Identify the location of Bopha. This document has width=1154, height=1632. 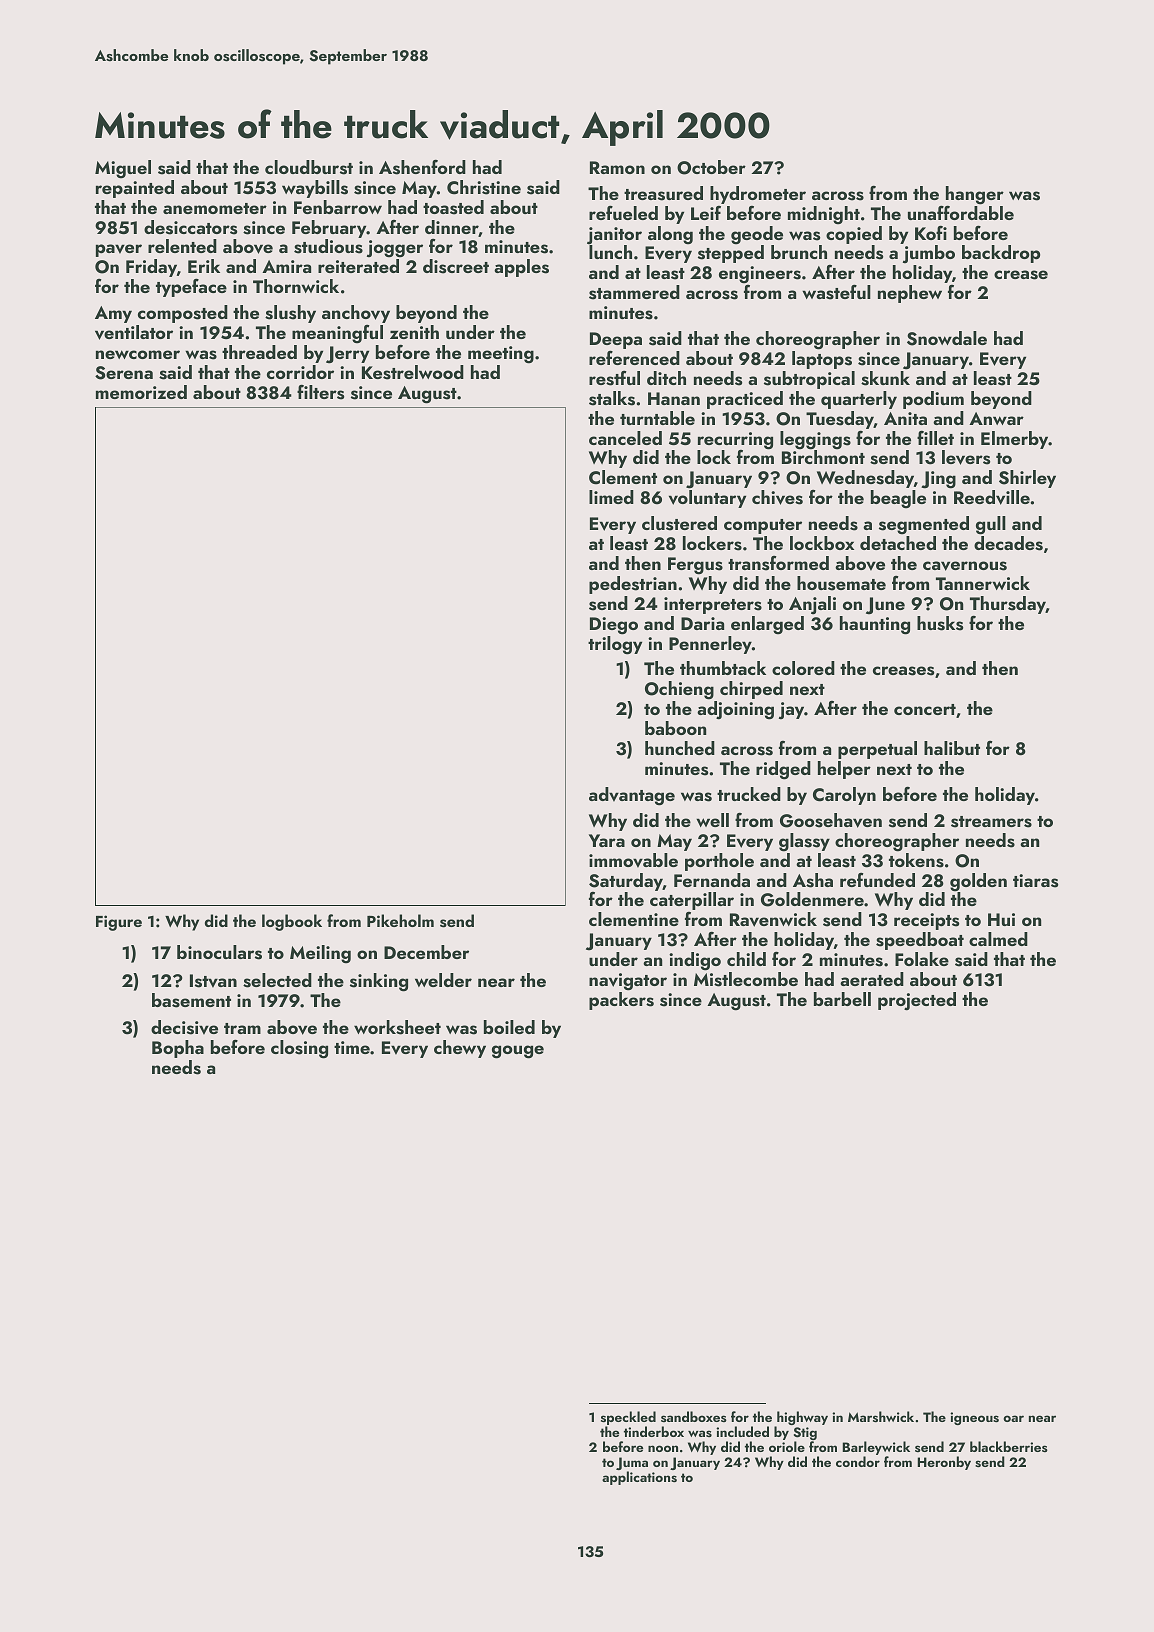
(178, 1049).
